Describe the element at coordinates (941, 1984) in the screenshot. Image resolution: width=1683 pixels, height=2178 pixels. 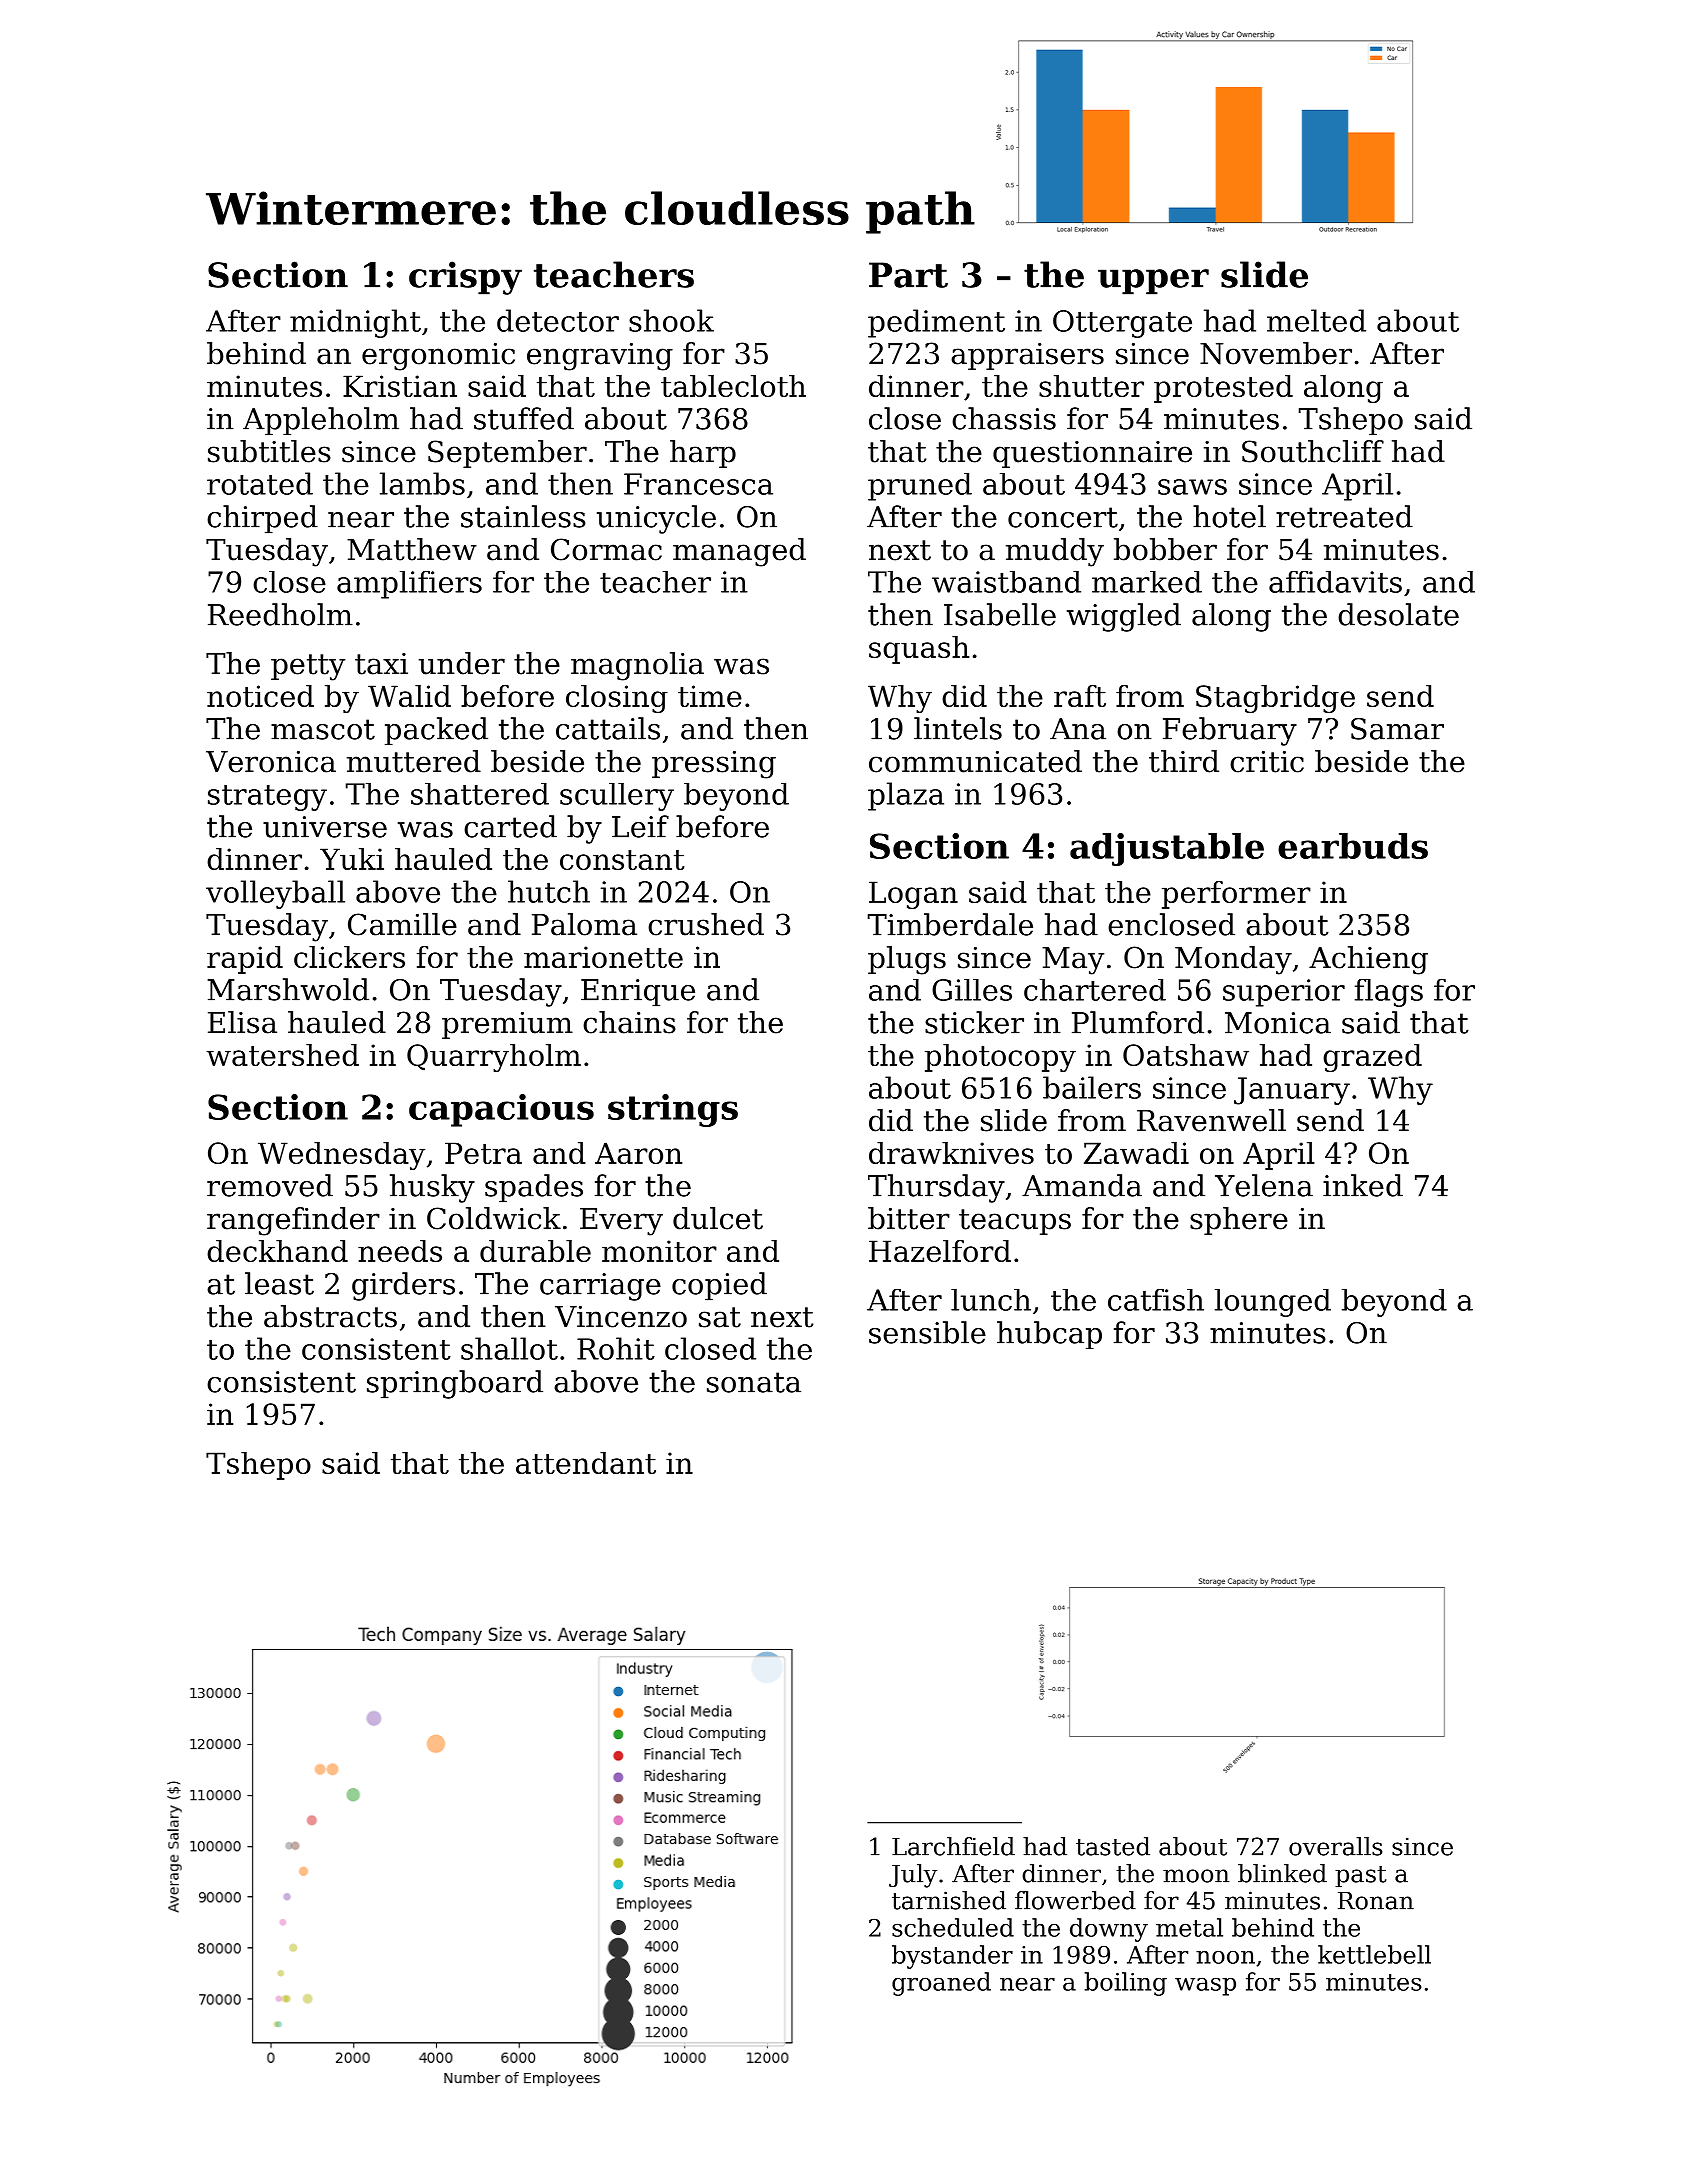
I see `groaned` at that location.
